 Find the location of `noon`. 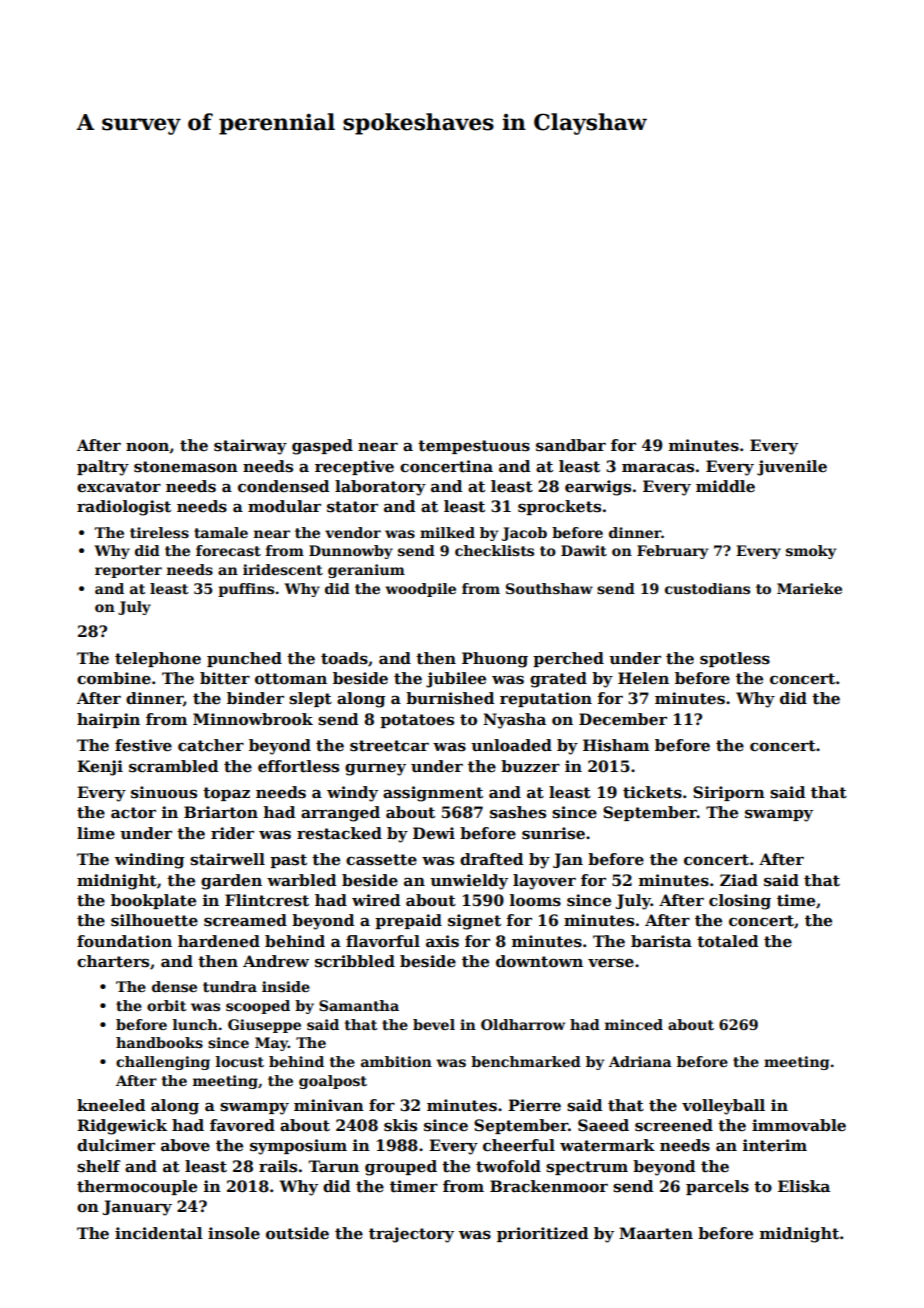

noon is located at coordinates (147, 447).
